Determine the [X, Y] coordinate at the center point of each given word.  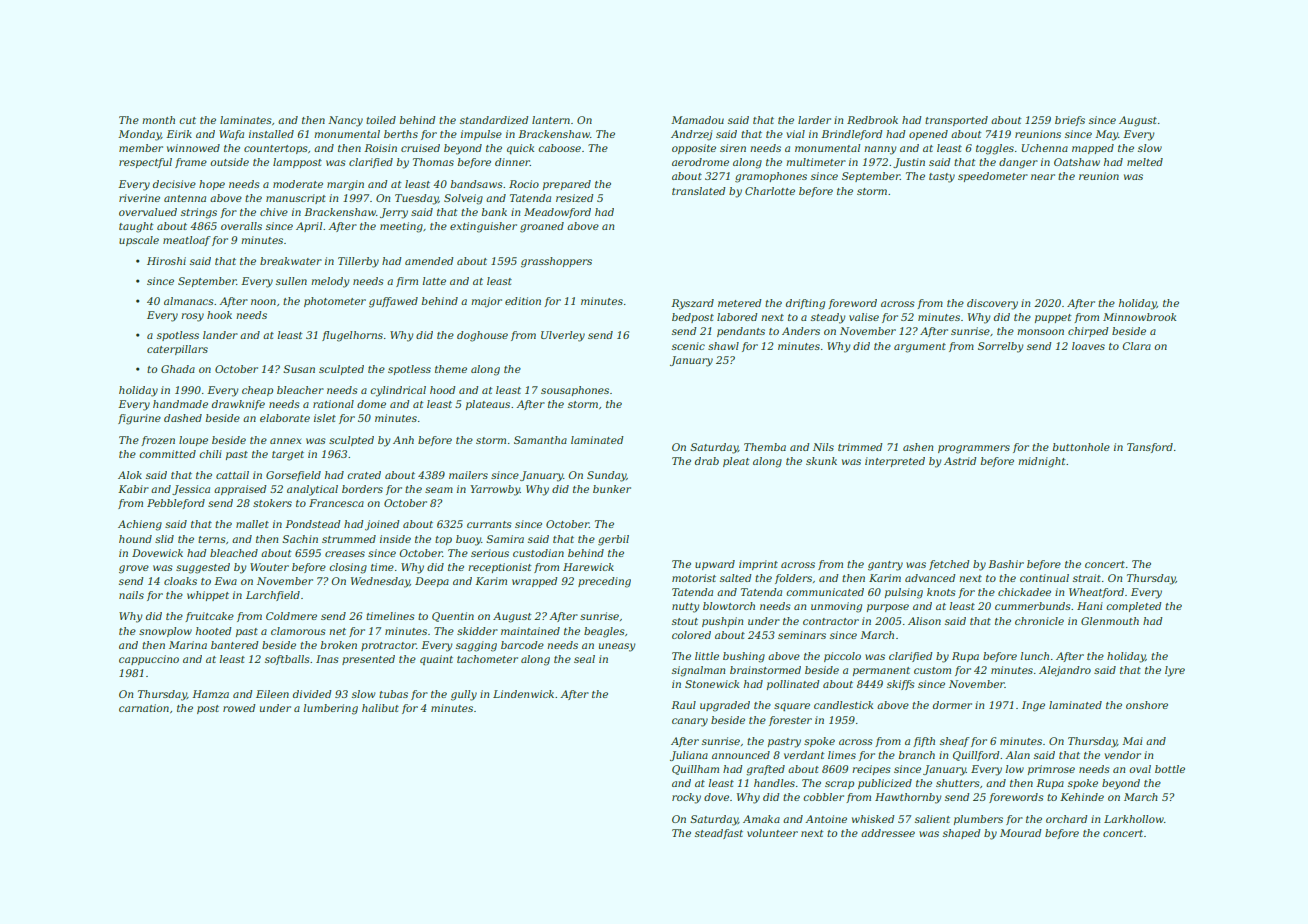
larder [814, 120]
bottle [1170, 769]
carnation [144, 708]
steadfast [719, 834]
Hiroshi [166, 261]
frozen [158, 441]
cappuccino [149, 660]
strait [1087, 578]
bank [494, 212]
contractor [831, 621]
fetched [949, 565]
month [158, 120]
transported [956, 121]
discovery [992, 304]
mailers [468, 475]
